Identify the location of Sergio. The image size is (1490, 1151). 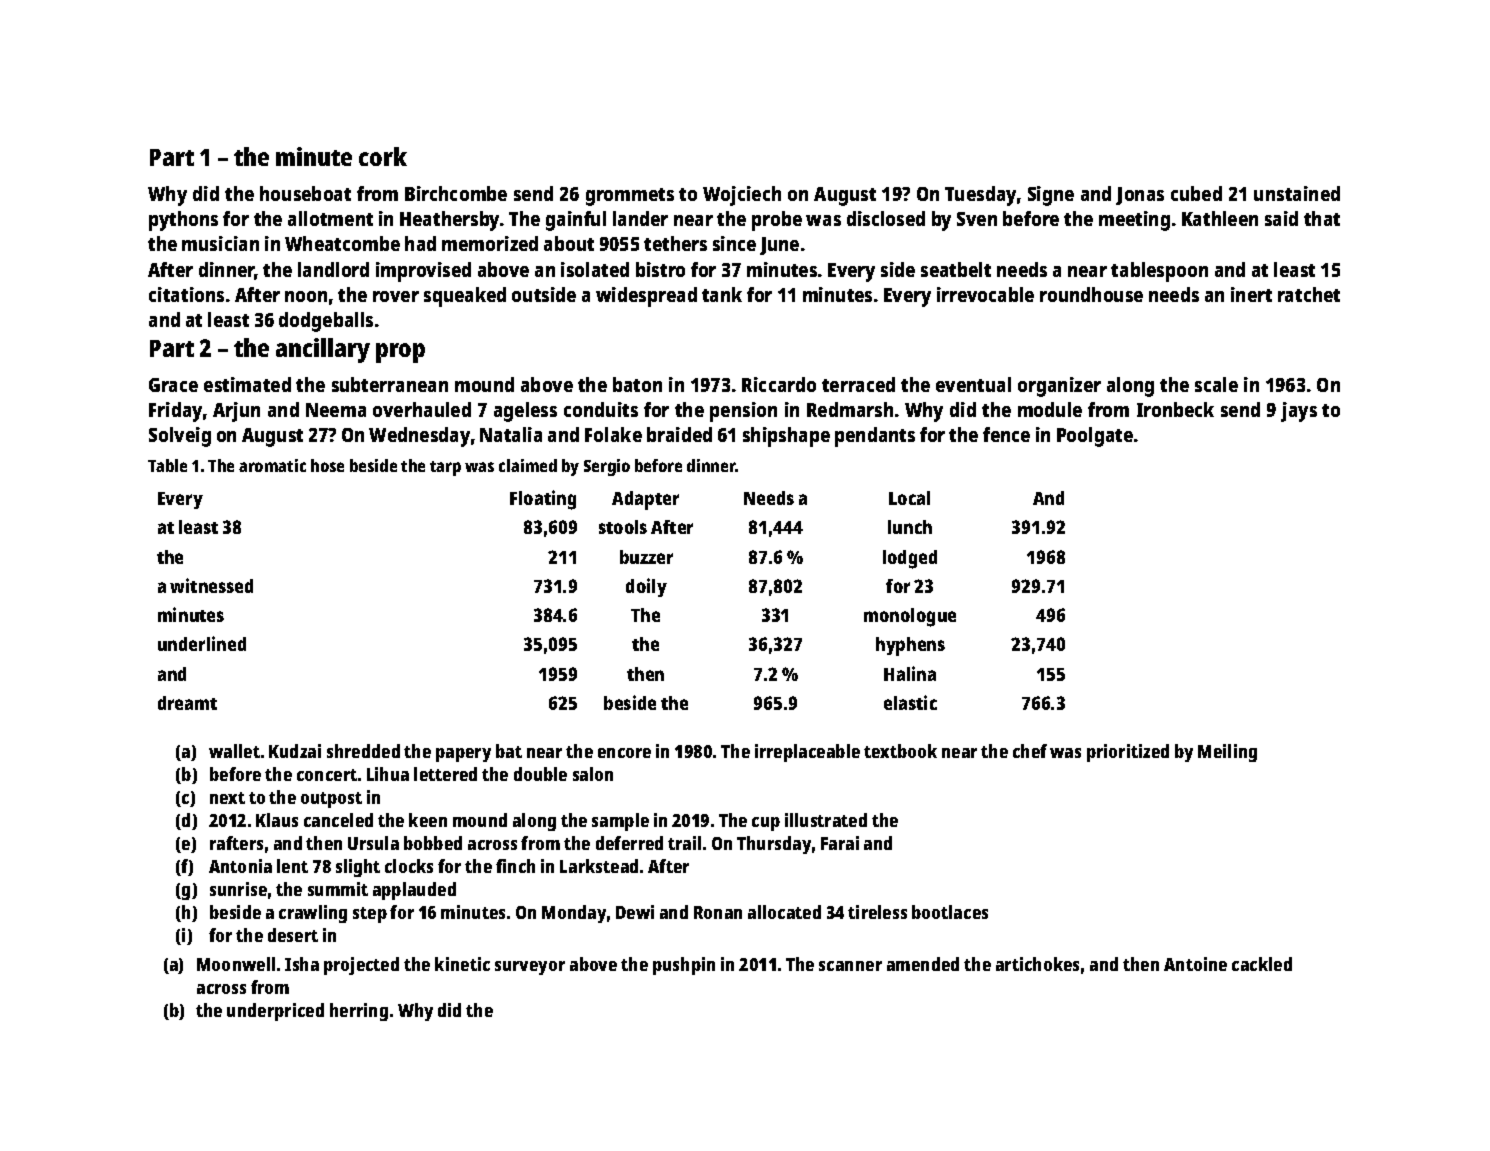
(607, 467).
